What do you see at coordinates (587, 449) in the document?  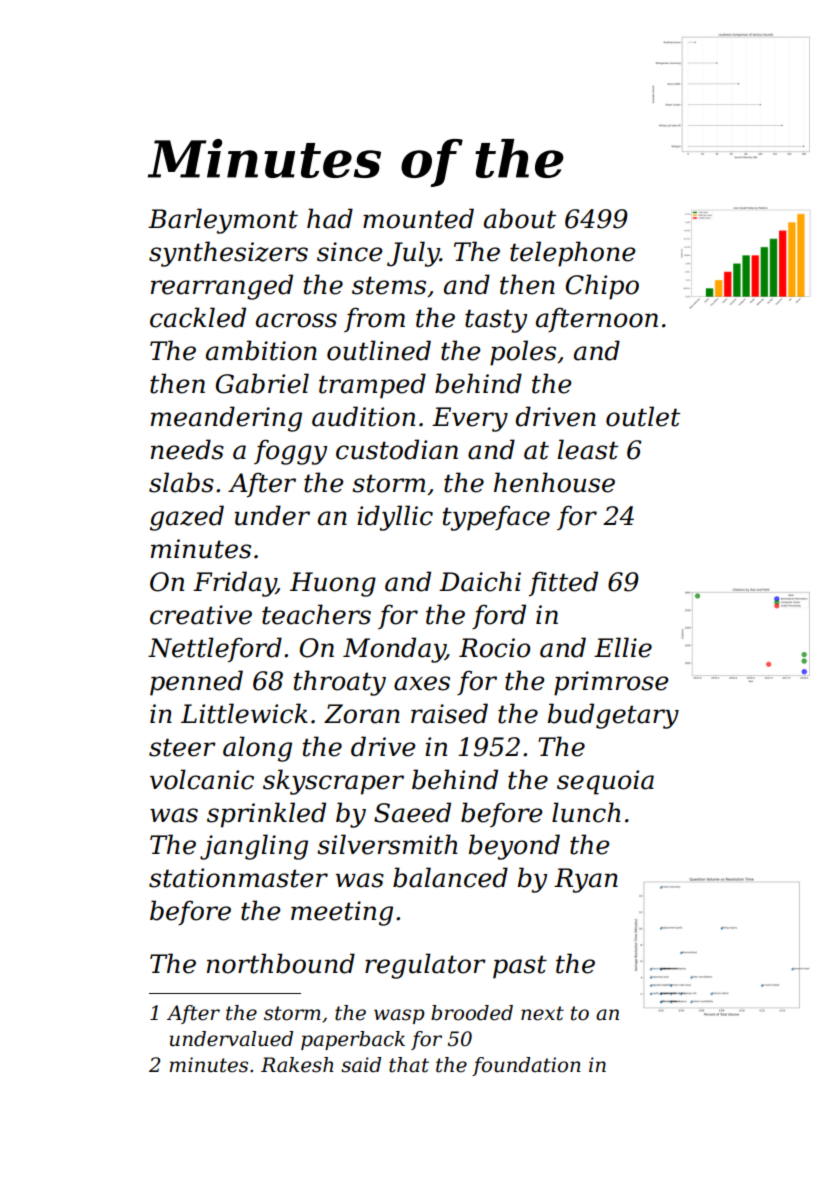 I see `least` at bounding box center [587, 449].
